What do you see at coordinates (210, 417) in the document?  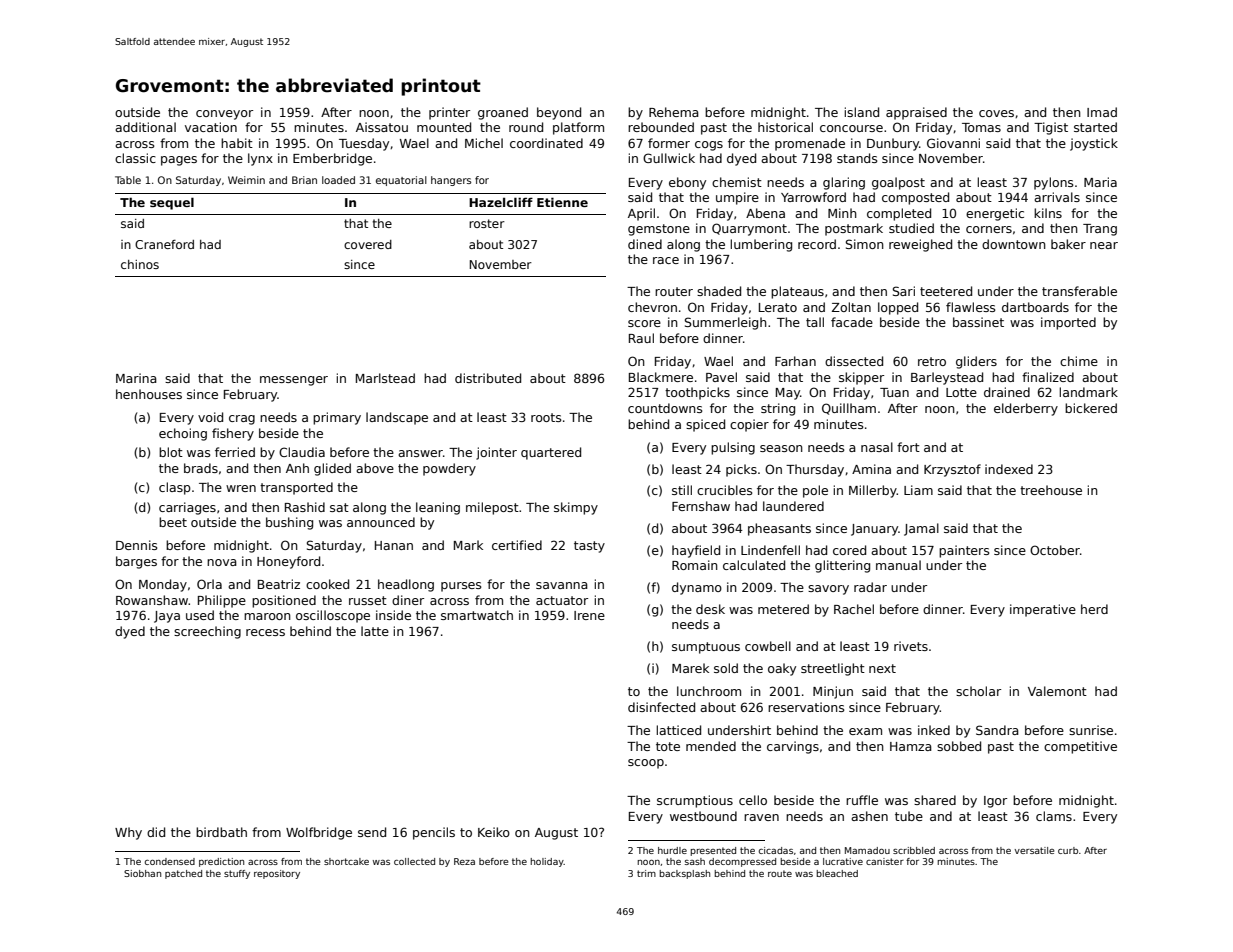 I see `void` at bounding box center [210, 417].
